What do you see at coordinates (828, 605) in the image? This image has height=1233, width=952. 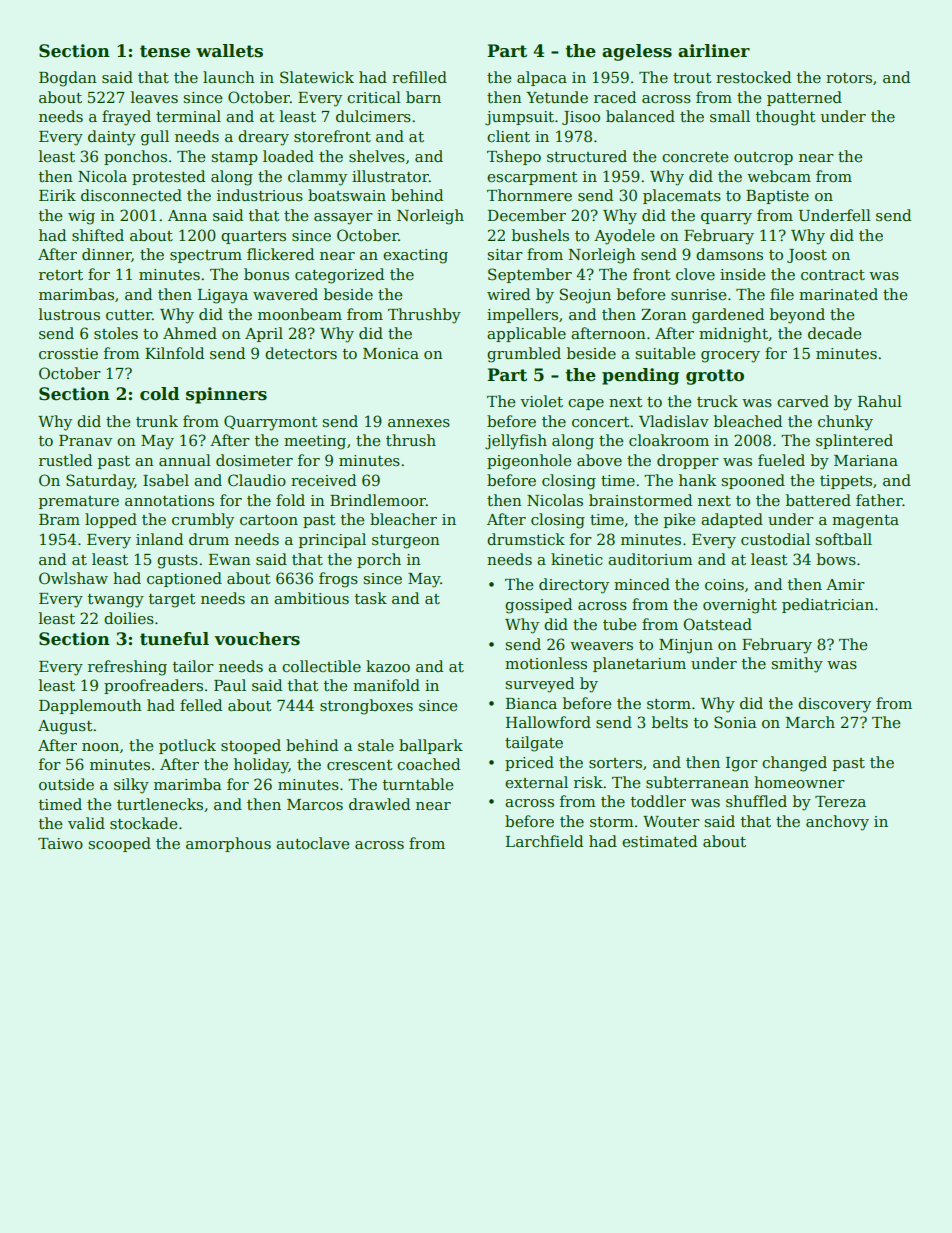 I see `pediatrician` at bounding box center [828, 605].
